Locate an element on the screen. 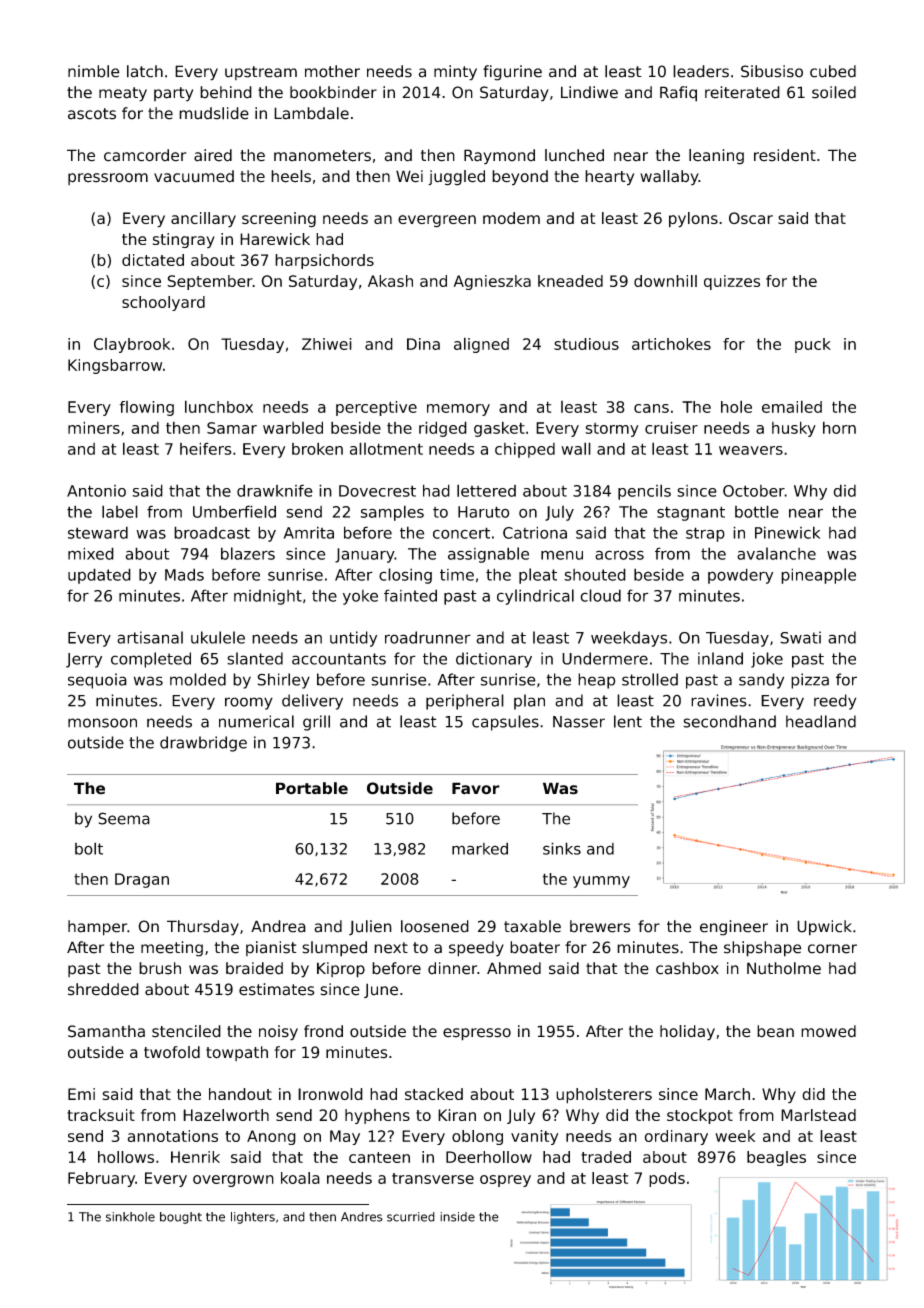 The width and height of the screenshot is (924, 1308). braided is located at coordinates (254, 968).
